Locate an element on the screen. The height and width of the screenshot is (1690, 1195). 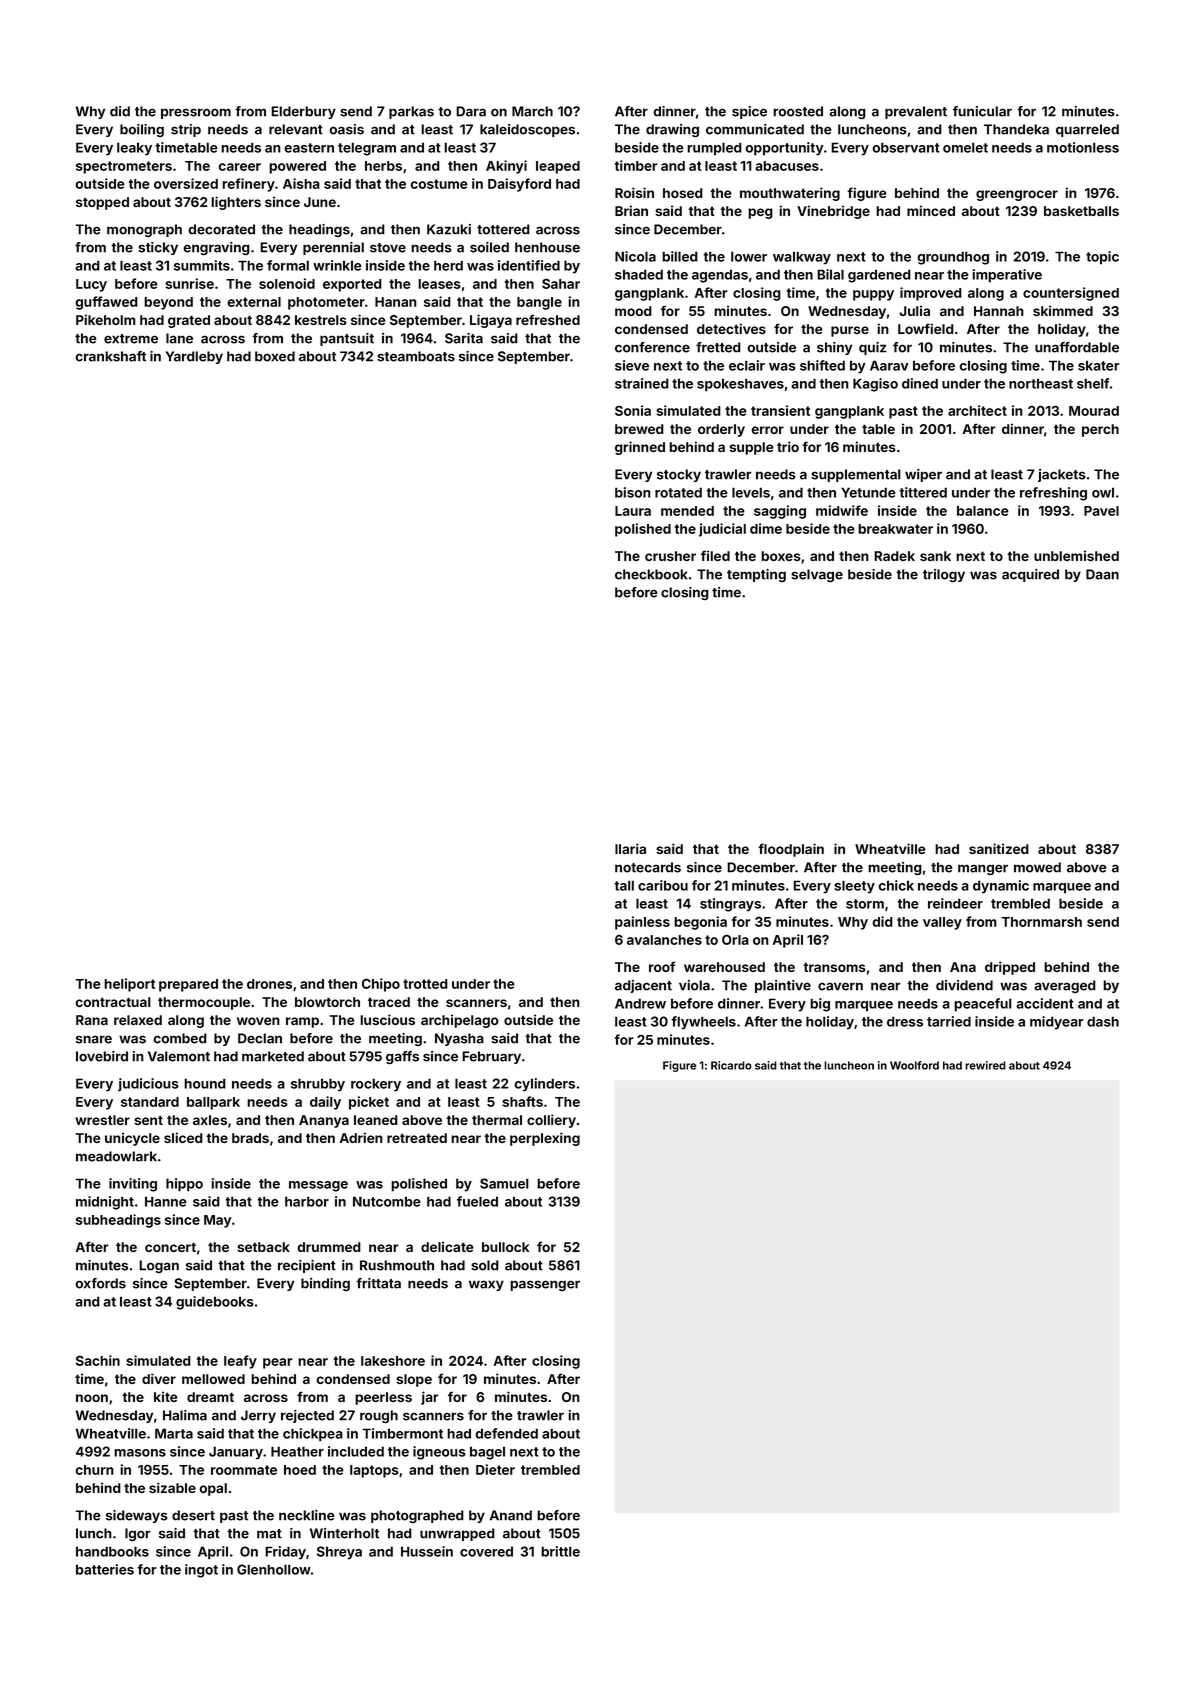
Yardleby is located at coordinates (194, 357).
